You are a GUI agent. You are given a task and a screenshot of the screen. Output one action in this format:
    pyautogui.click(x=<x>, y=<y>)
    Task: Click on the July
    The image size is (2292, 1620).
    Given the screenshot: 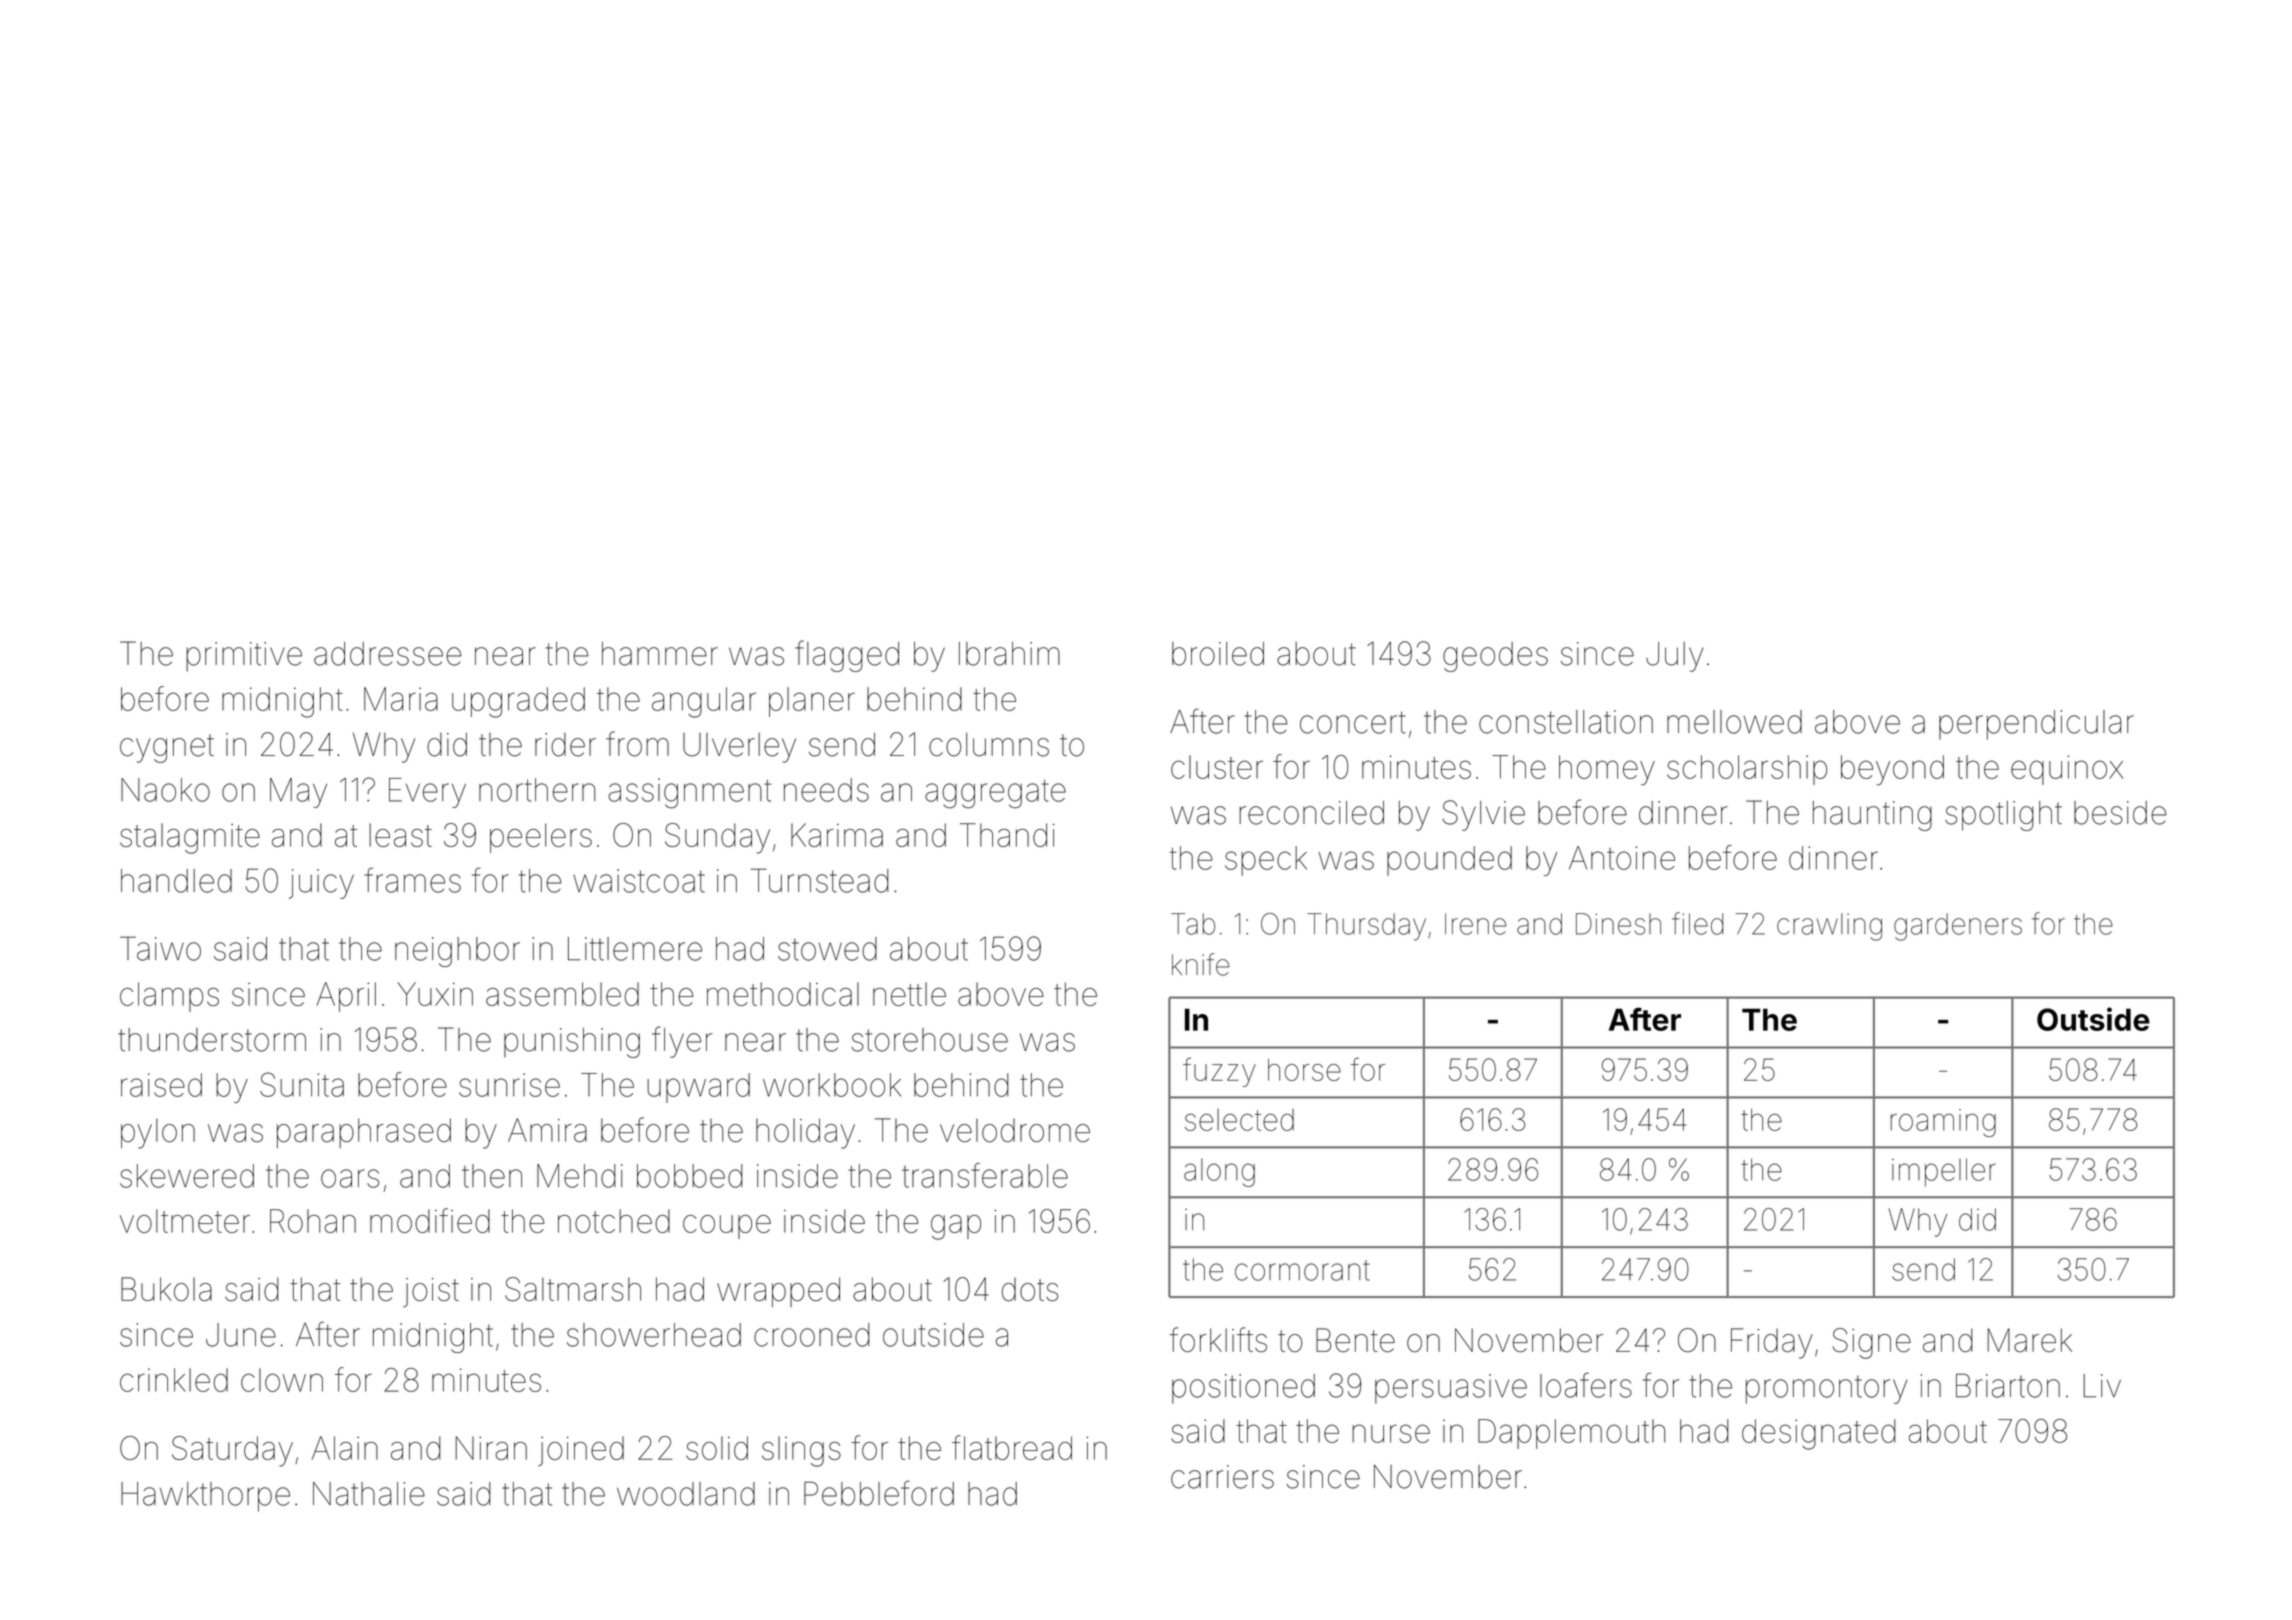 What is the action you would take?
    pyautogui.click(x=1675, y=657)
